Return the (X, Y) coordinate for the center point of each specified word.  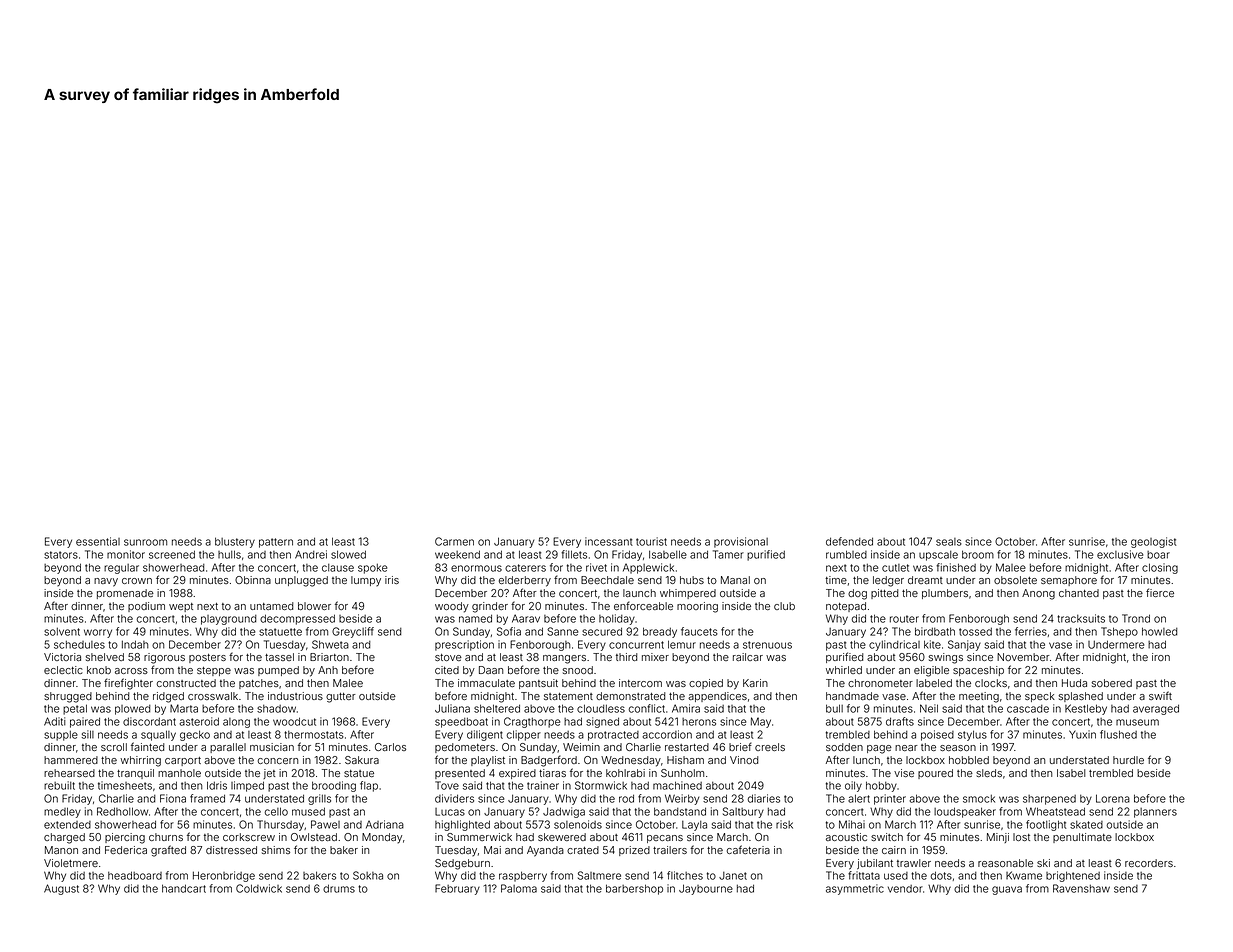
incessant (609, 541)
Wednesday (631, 761)
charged (64, 838)
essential (98, 541)
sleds (989, 773)
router (904, 619)
